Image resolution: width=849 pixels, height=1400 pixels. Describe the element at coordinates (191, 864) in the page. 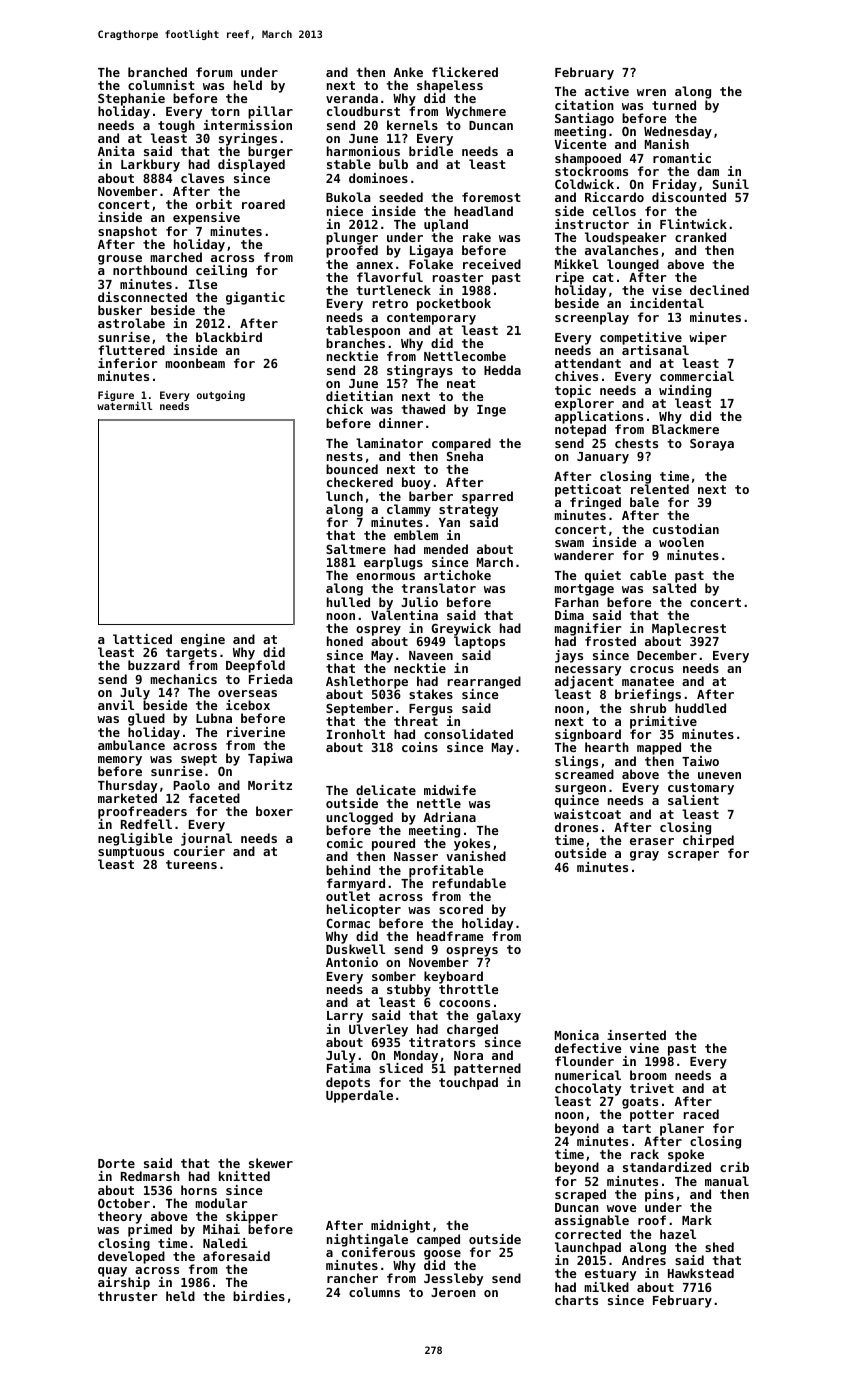

I see `tureens` at that location.
